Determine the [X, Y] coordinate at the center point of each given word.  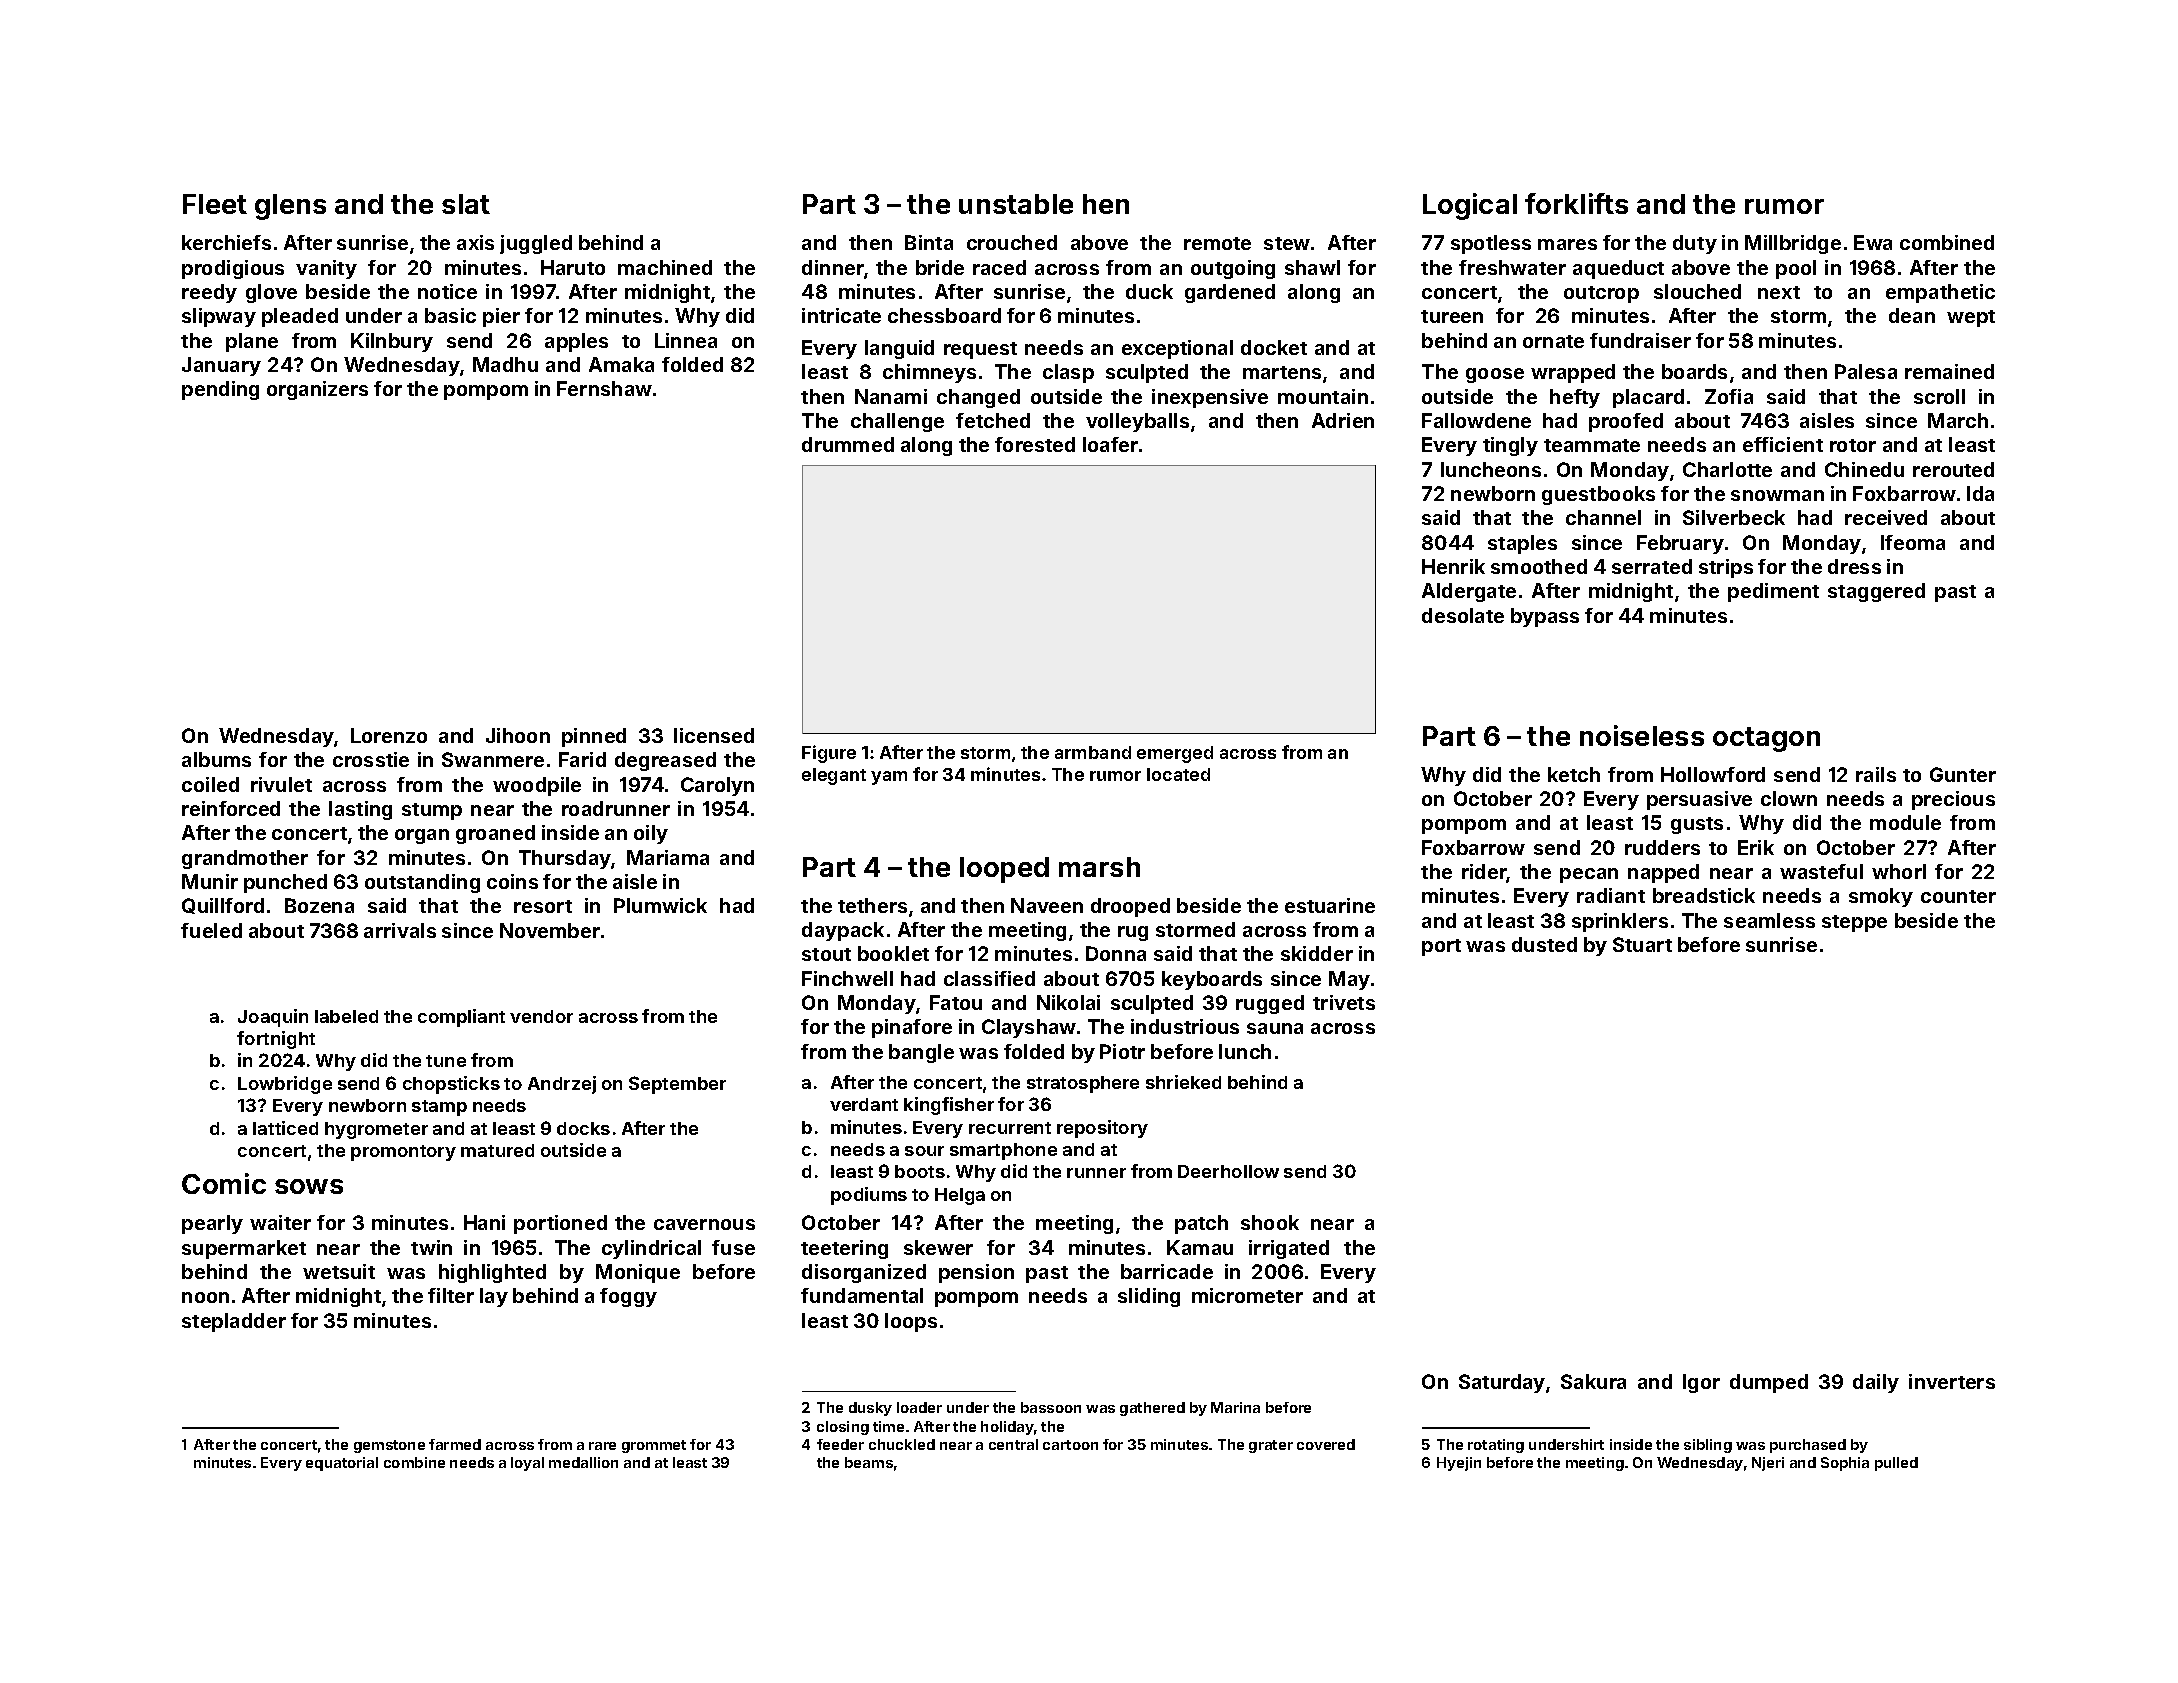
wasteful [1821, 871]
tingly [1510, 446]
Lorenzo [389, 735]
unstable [1016, 204]
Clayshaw [1029, 1028]
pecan [1589, 875]
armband [1093, 752]
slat [466, 204]
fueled [211, 930]
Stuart [1642, 944]
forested [1035, 444]
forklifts [1576, 203]
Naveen [1047, 905]
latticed [285, 1128]
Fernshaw [604, 388]
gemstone [389, 1446]
